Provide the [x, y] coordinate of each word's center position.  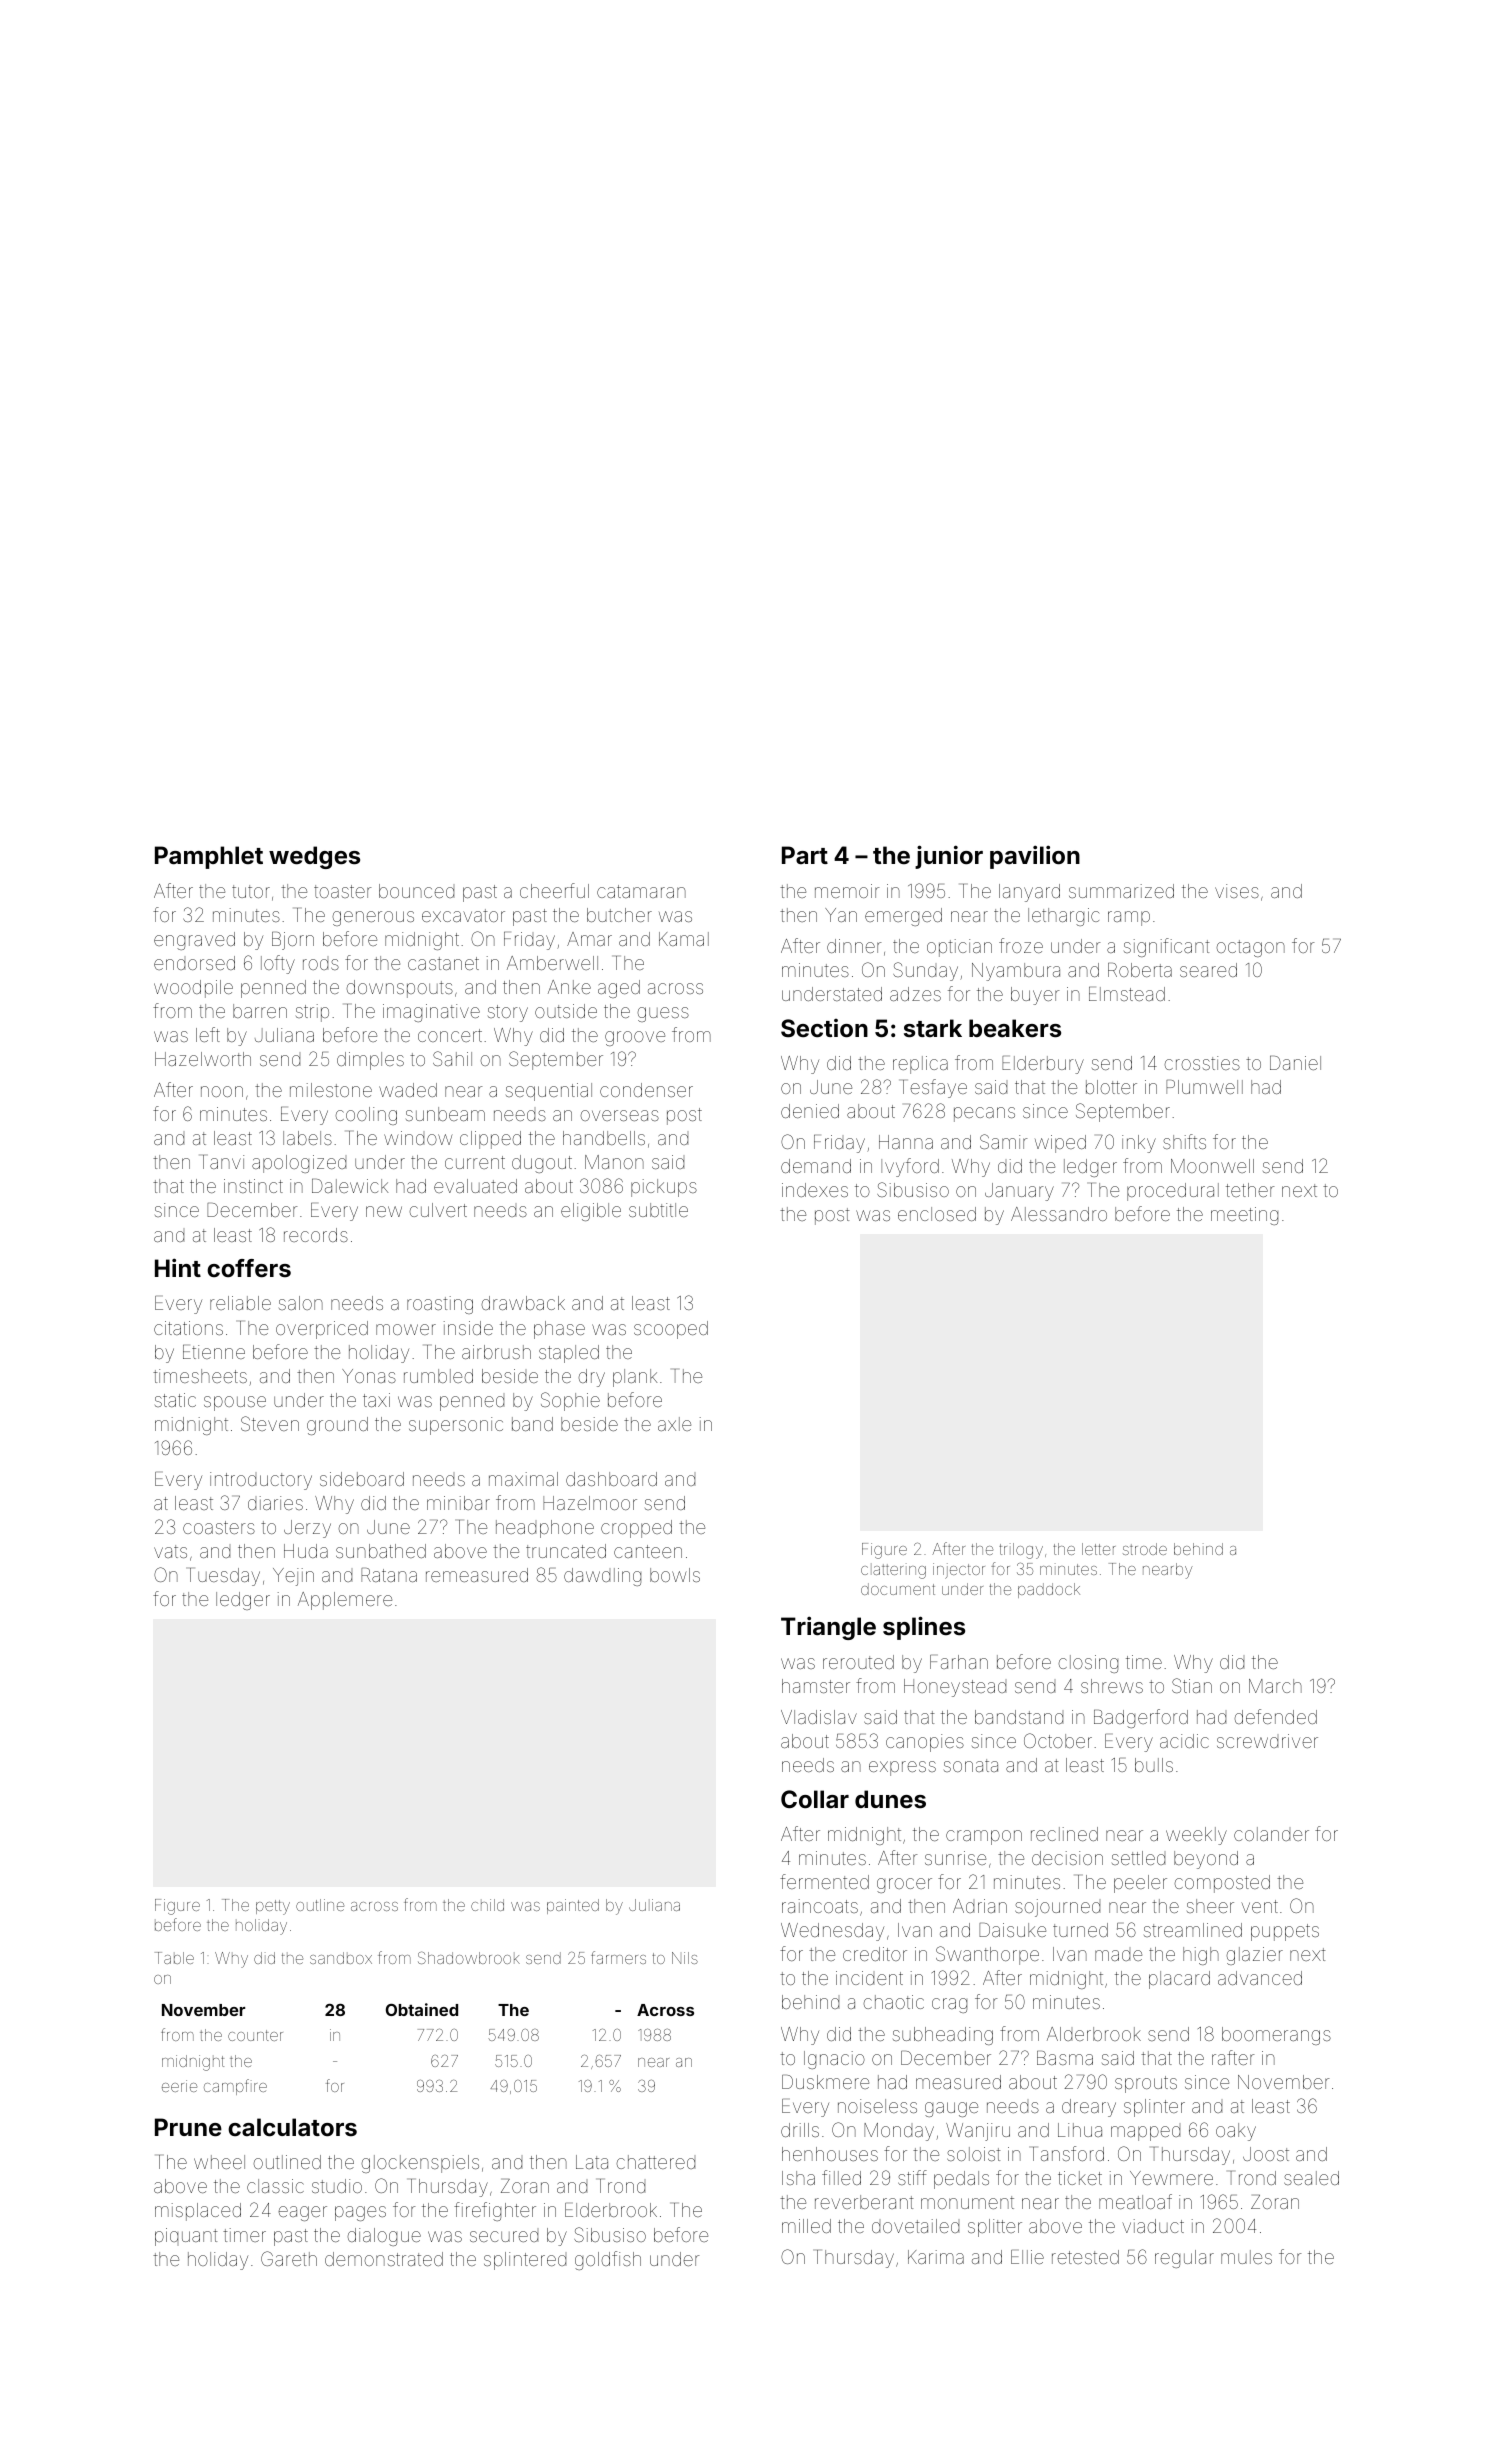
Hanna [906, 1142]
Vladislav [819, 1717]
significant [1167, 947]
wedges [314, 857]
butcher [619, 915]
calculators [292, 2127]
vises [1237, 891]
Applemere [345, 1601]
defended [1275, 1716]
